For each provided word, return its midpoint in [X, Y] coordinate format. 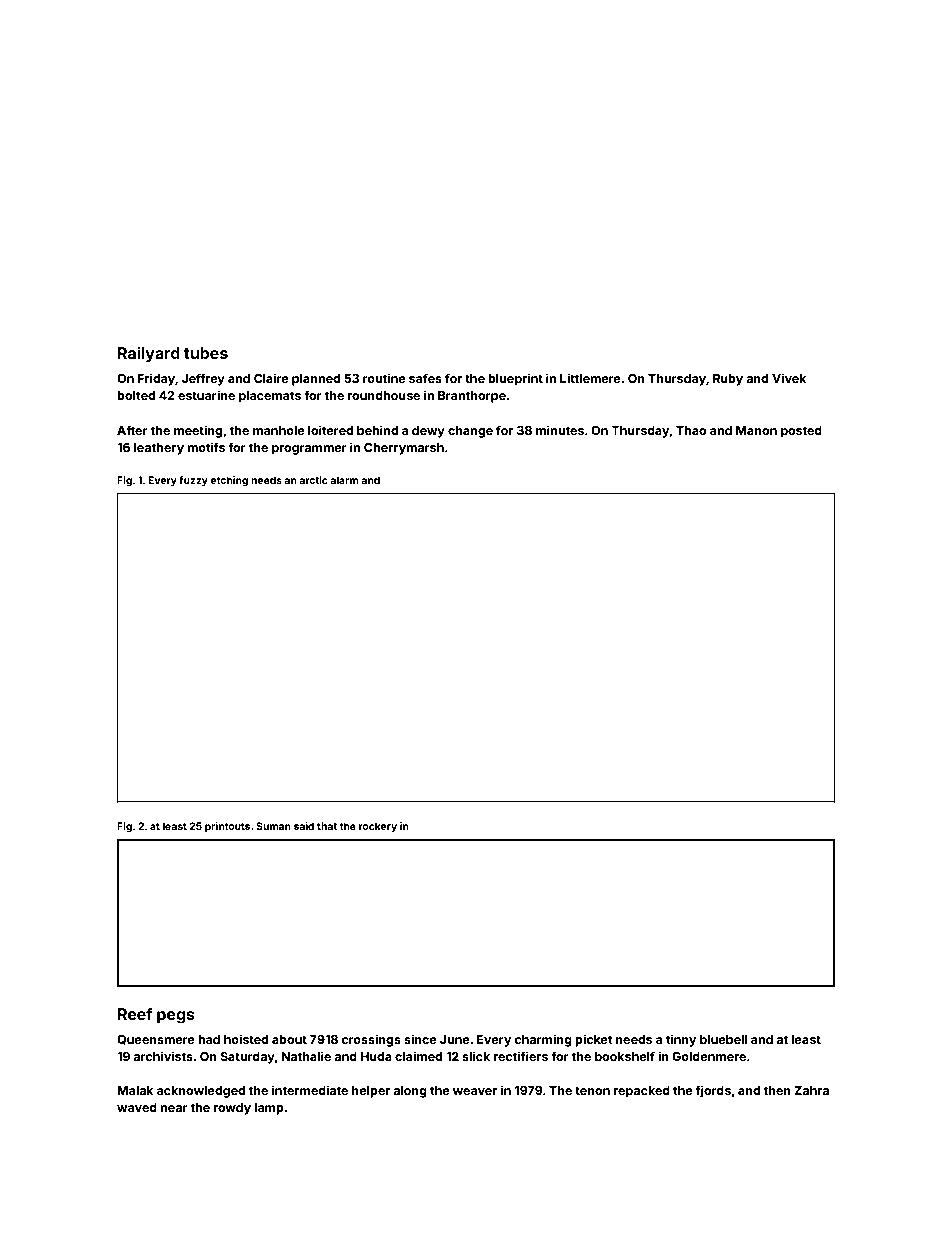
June [455, 1039]
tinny [681, 1040]
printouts [227, 827]
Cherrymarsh [404, 449]
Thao [691, 430]
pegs [176, 1017]
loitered [330, 430]
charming [543, 1040]
